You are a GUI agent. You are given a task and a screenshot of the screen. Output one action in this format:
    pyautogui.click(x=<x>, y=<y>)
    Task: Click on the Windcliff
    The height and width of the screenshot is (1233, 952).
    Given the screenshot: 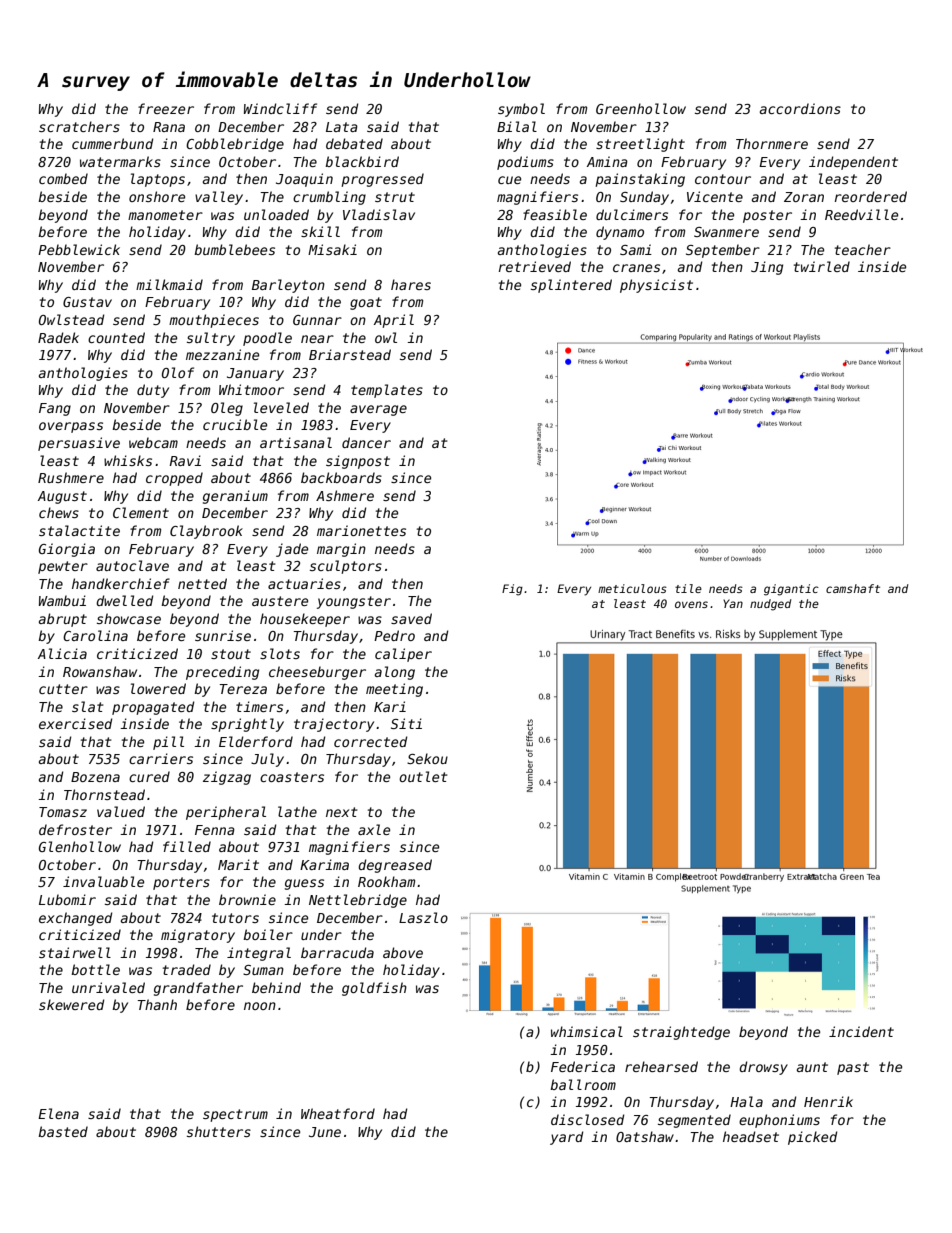 What is the action you would take?
    pyautogui.click(x=280, y=108)
